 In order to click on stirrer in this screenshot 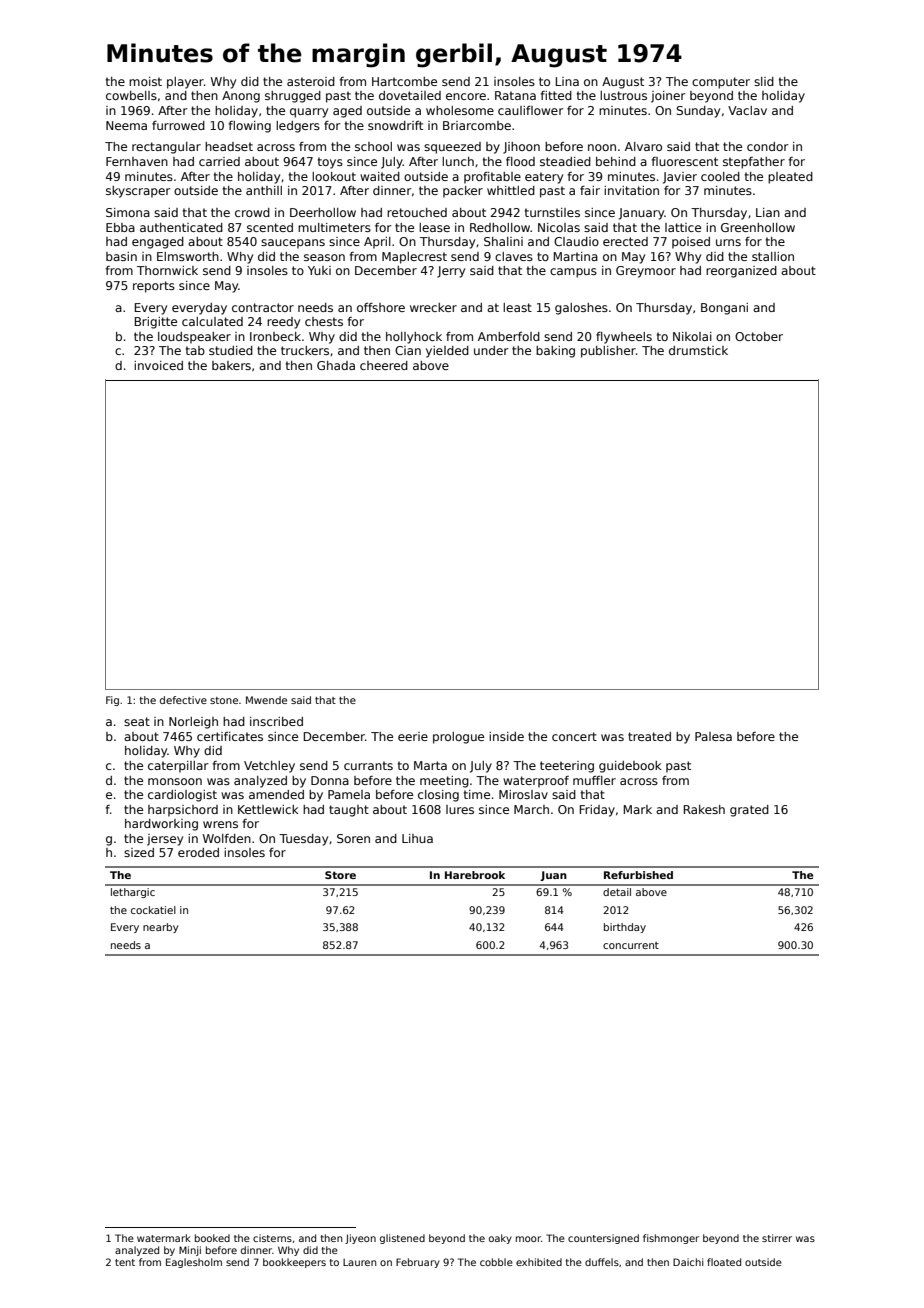, I will do `click(777, 1238)`.
